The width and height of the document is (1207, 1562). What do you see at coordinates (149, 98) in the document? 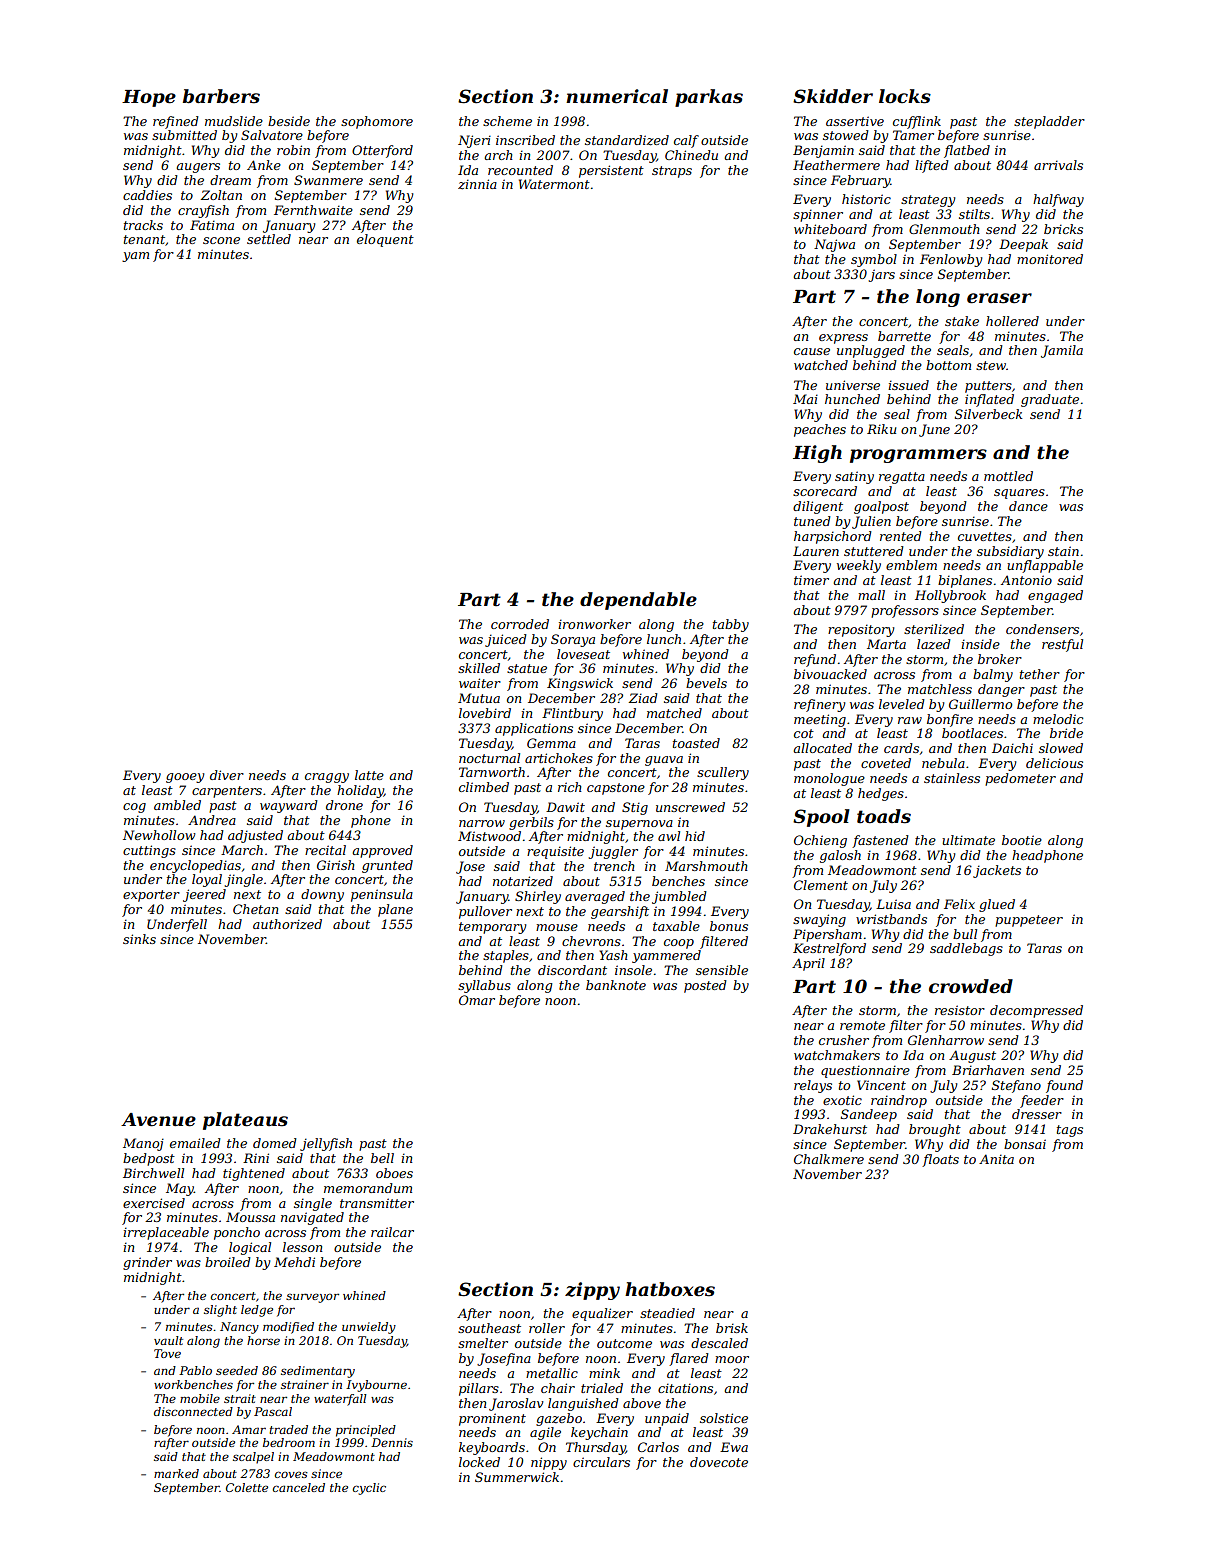
I see `Hope` at bounding box center [149, 98].
